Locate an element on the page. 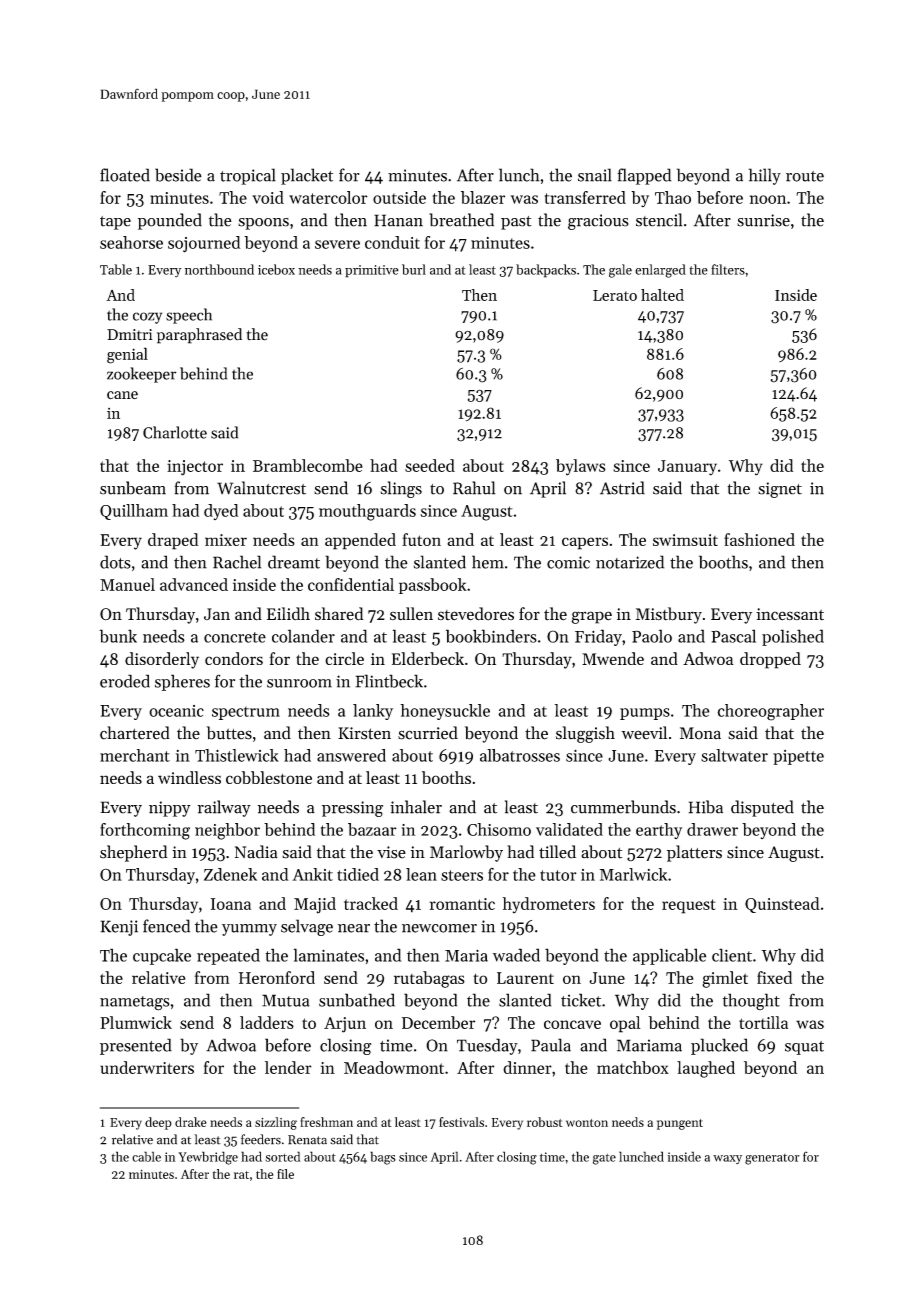 Image resolution: width=924 pixels, height=1311 pixels. forthcoming is located at coordinates (145, 831).
